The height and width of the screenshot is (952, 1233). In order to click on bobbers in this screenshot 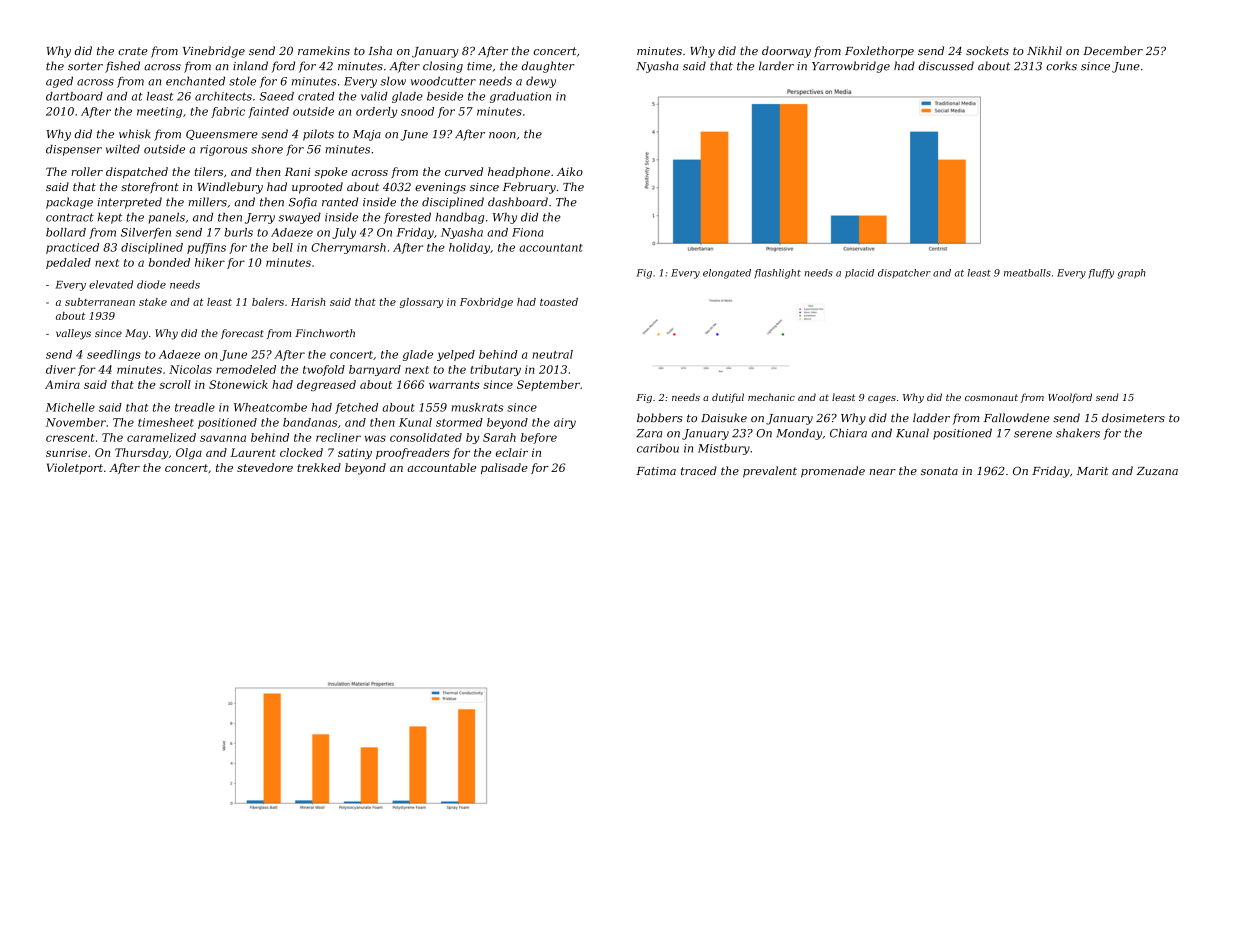, I will do `click(659, 418)`.
